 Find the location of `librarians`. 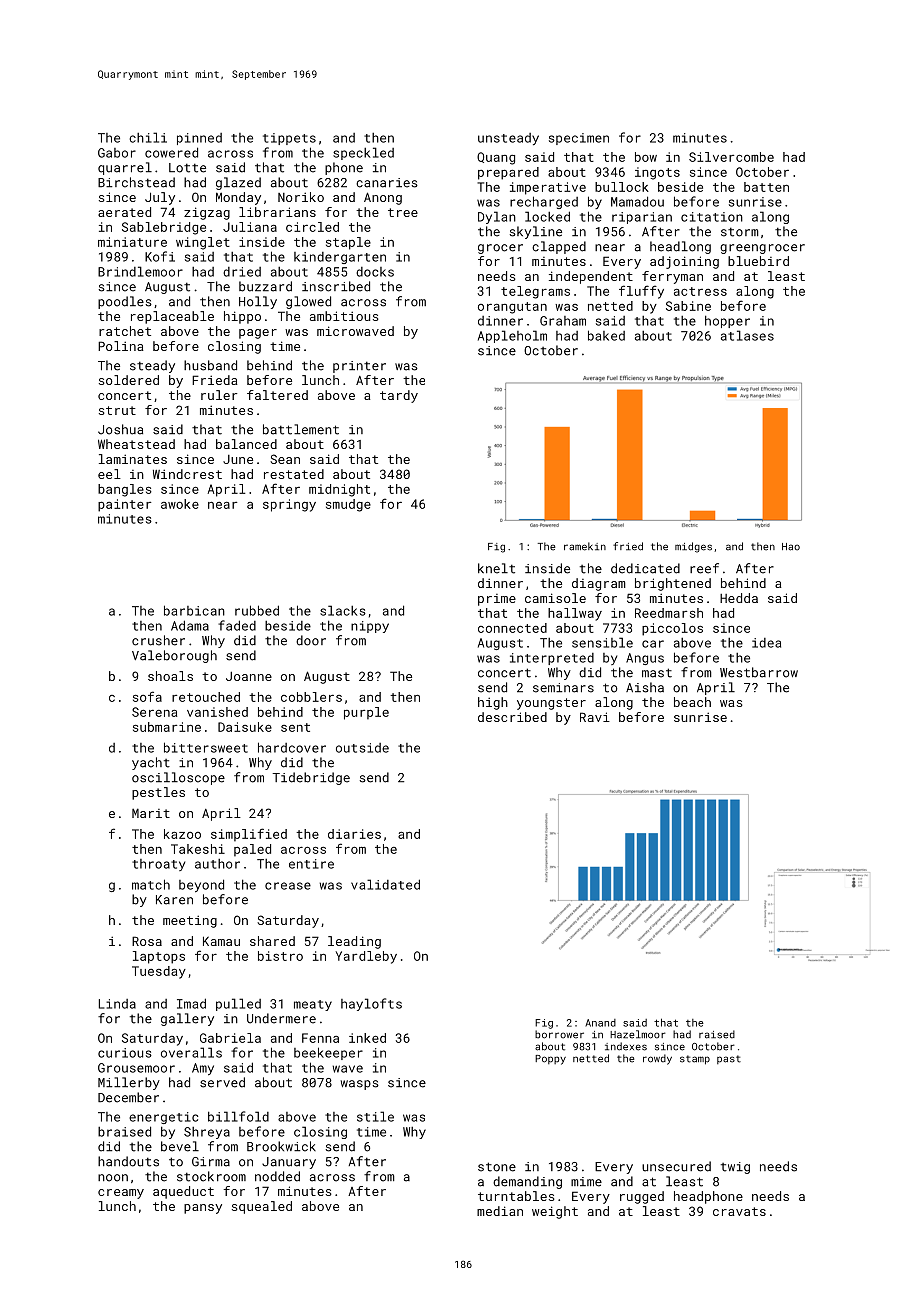

librarians is located at coordinates (277, 212).
